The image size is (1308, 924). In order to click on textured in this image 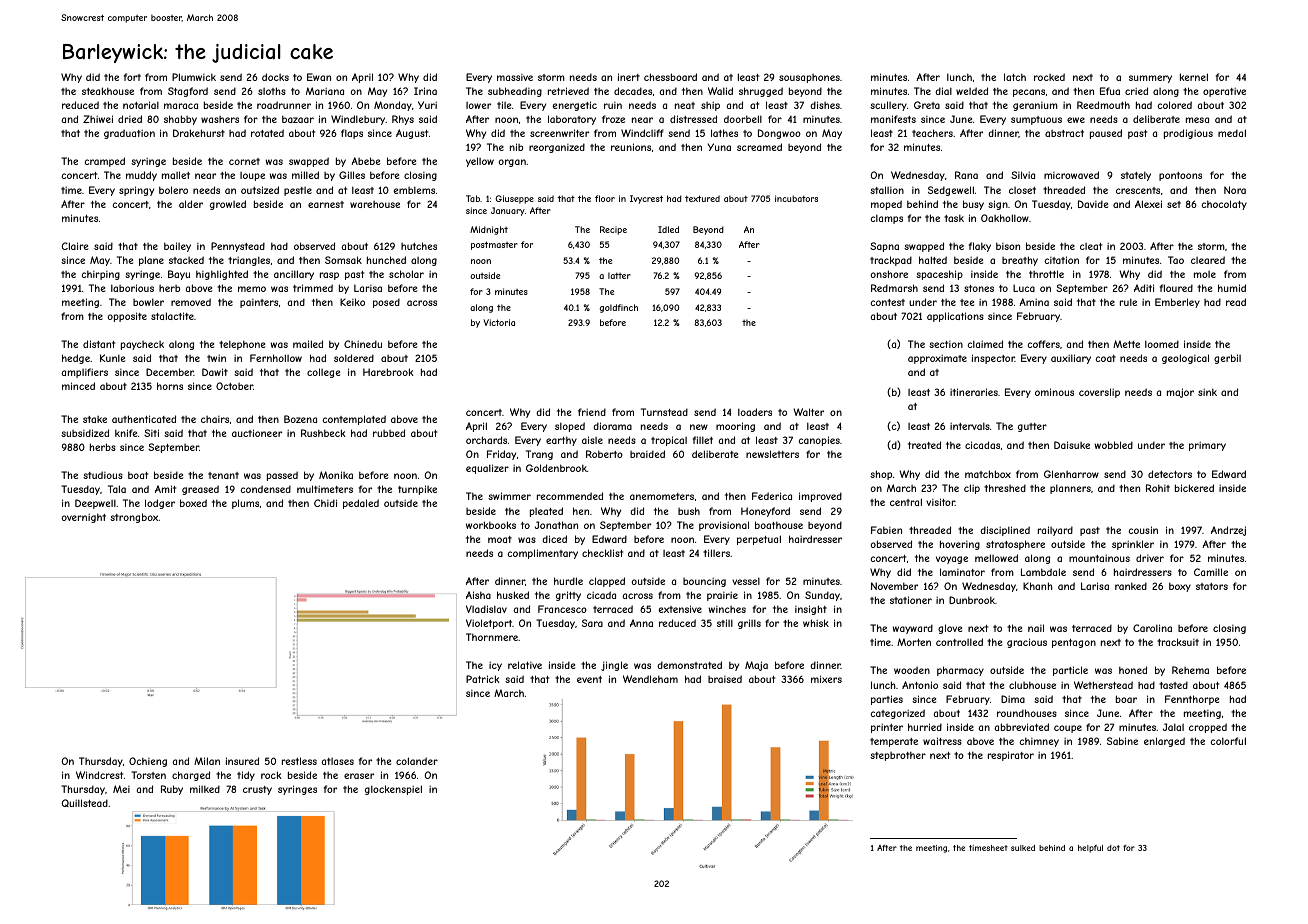, I will do `click(702, 198)`.
